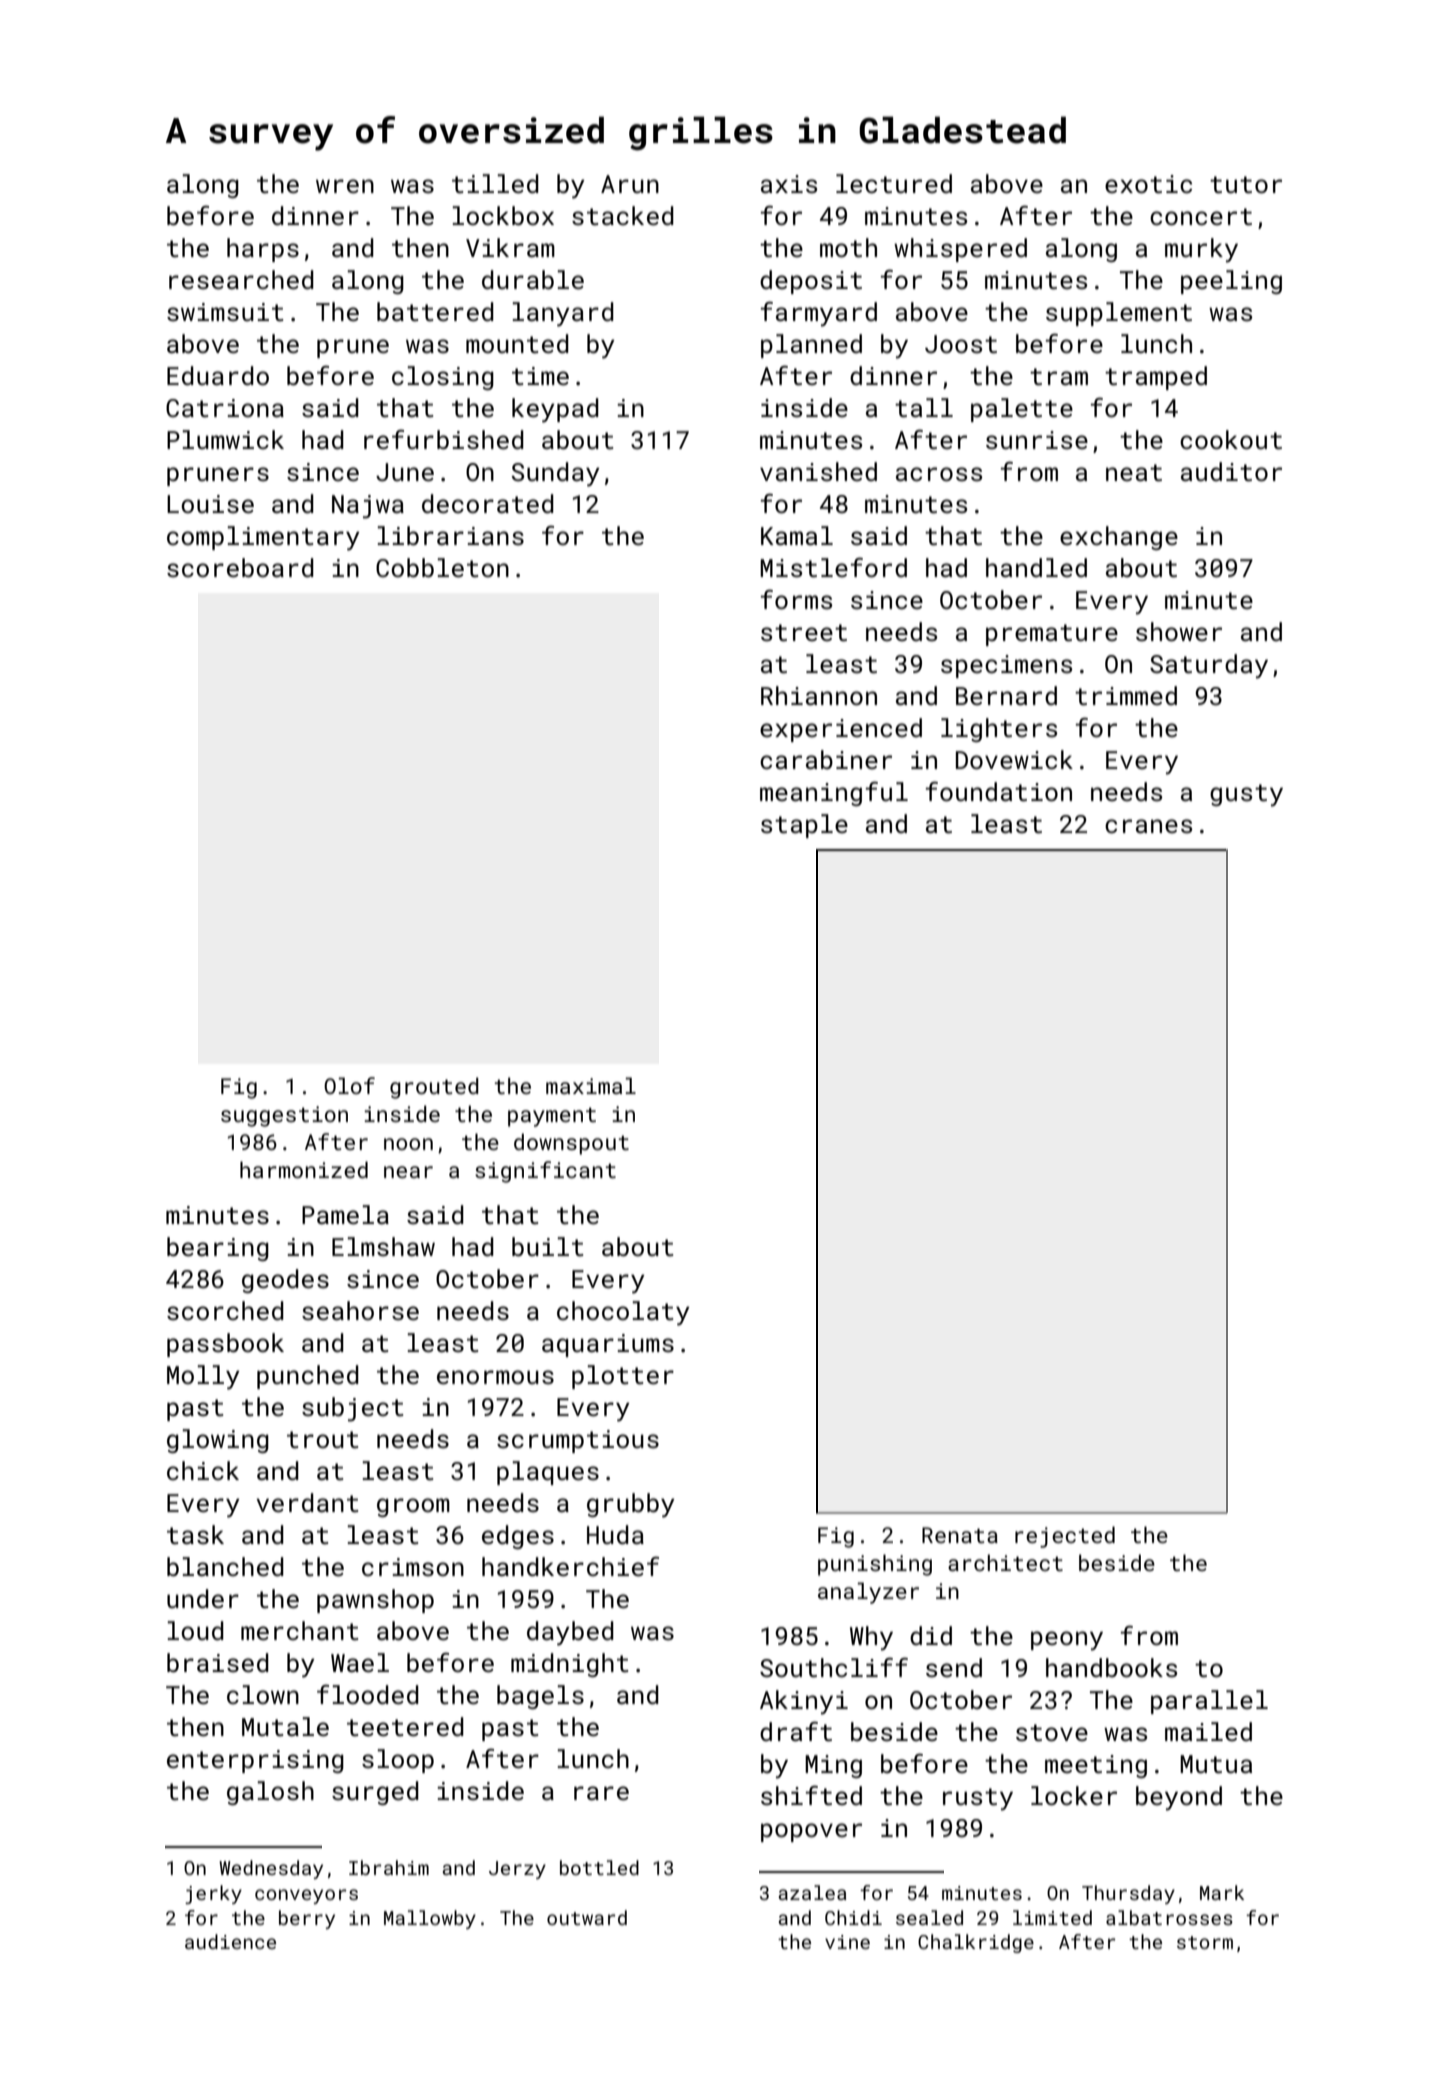 This screenshot has width=1450, height=2100. I want to click on staple, so click(804, 826).
